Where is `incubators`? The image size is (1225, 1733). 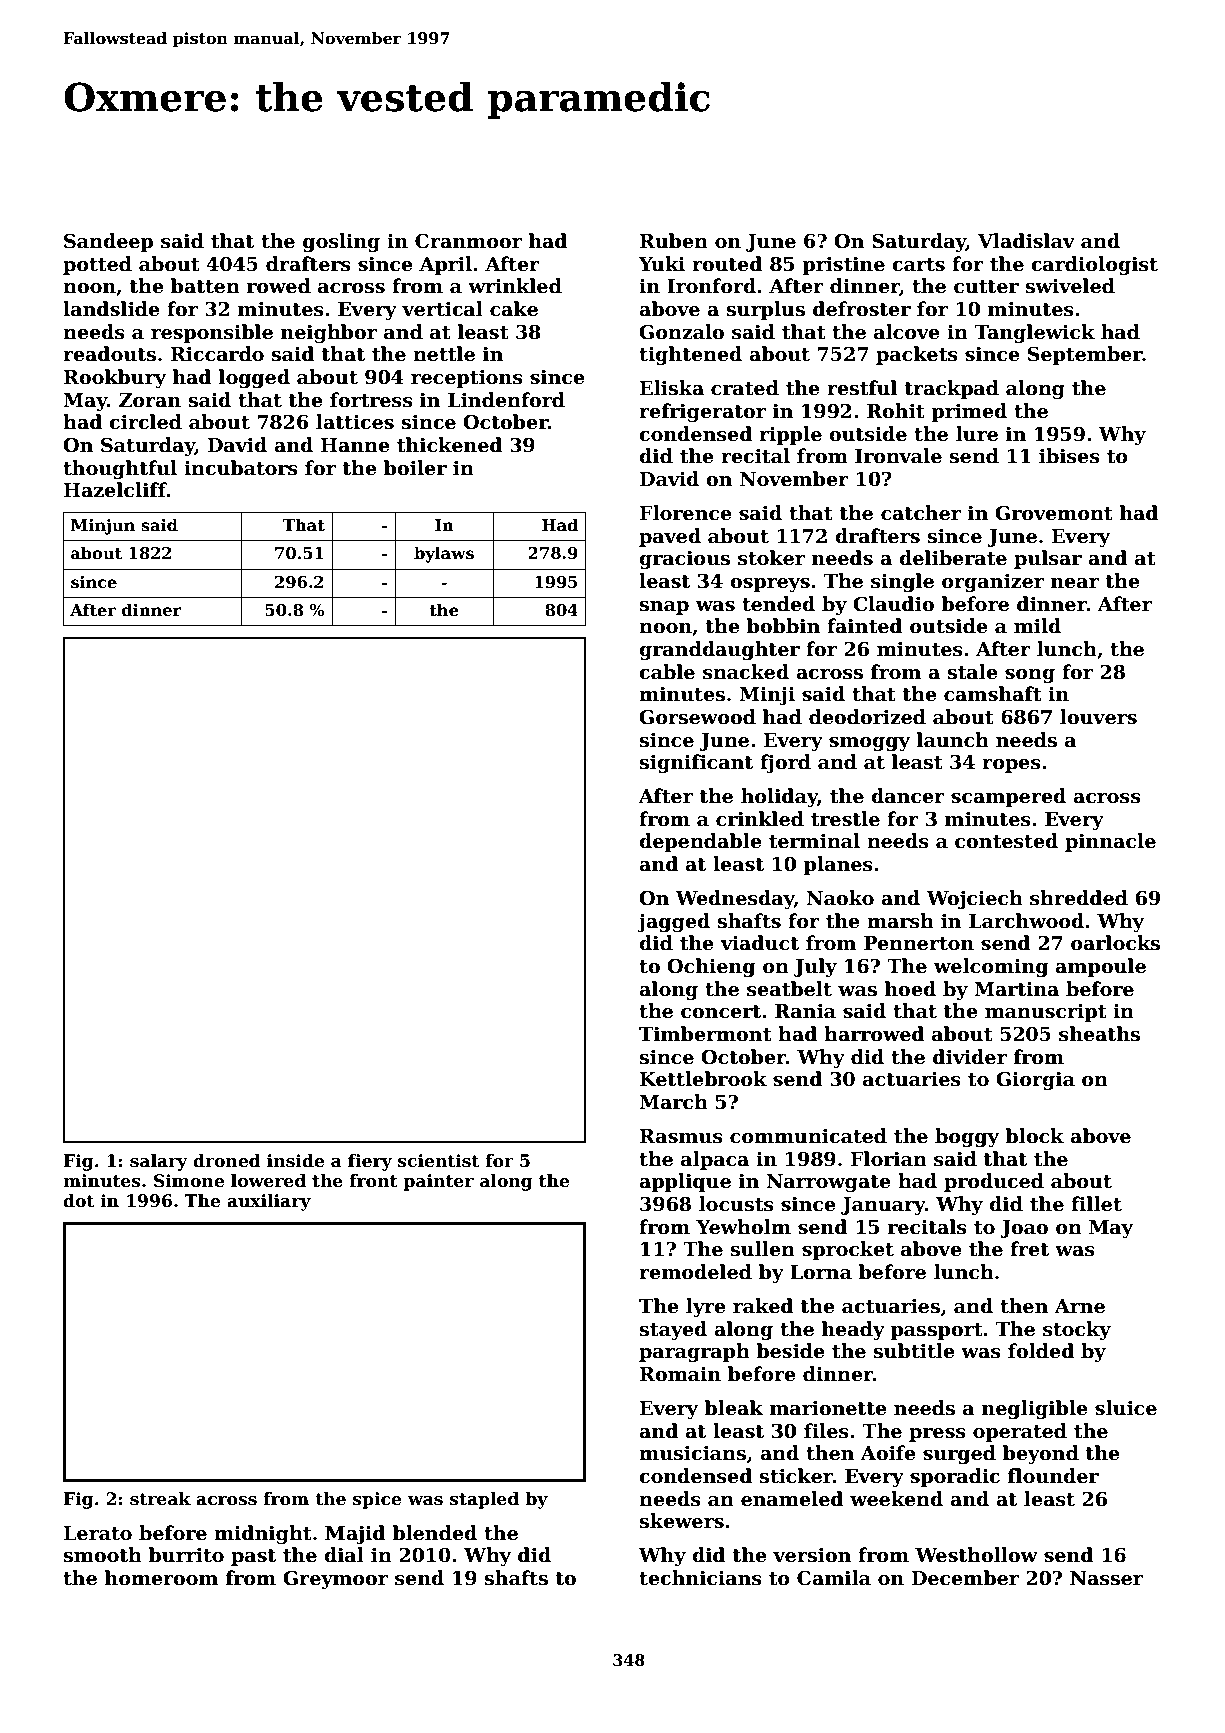
incubators is located at coordinates (241, 468).
